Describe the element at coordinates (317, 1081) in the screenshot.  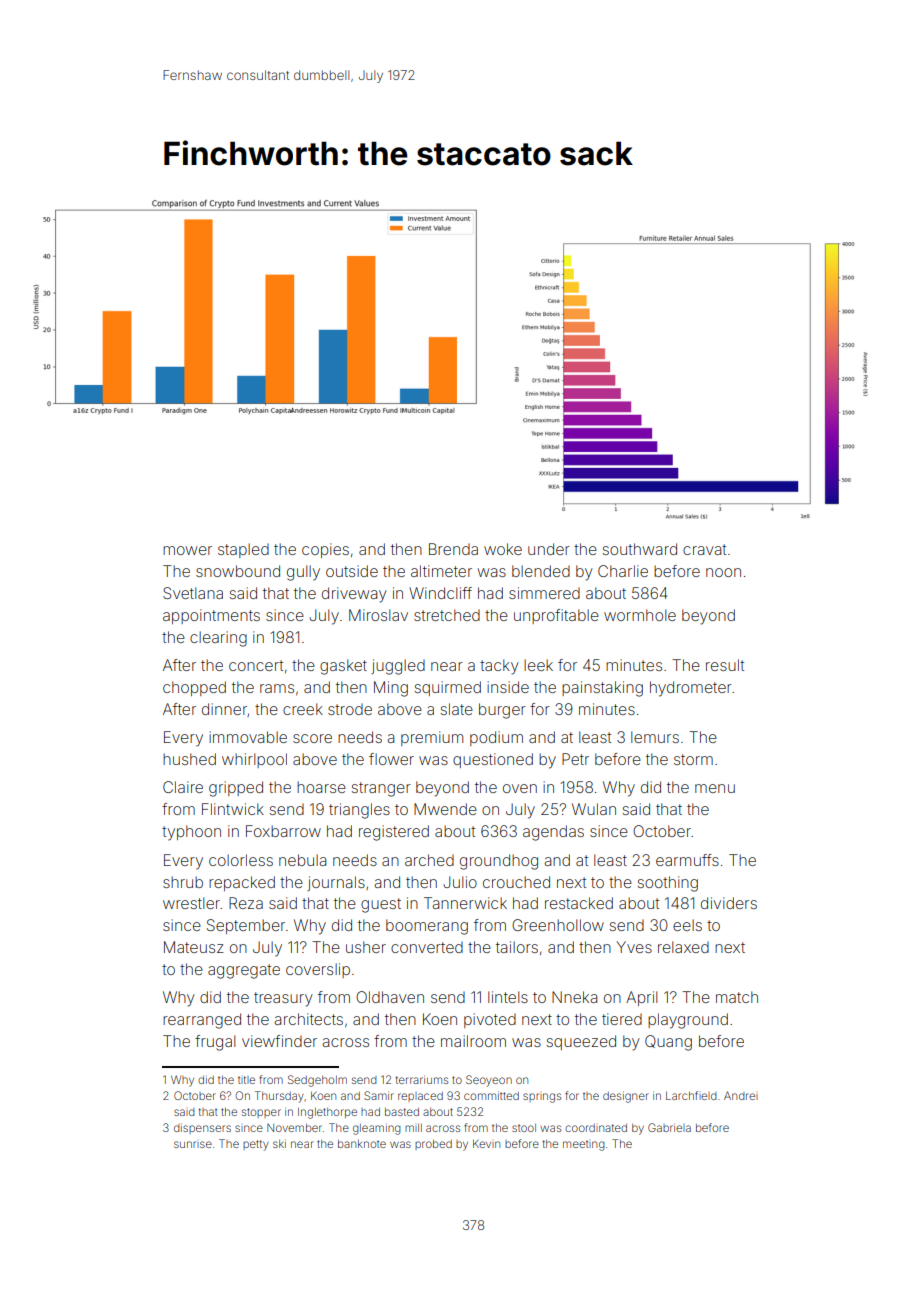
I see `Sedgeholm` at that location.
